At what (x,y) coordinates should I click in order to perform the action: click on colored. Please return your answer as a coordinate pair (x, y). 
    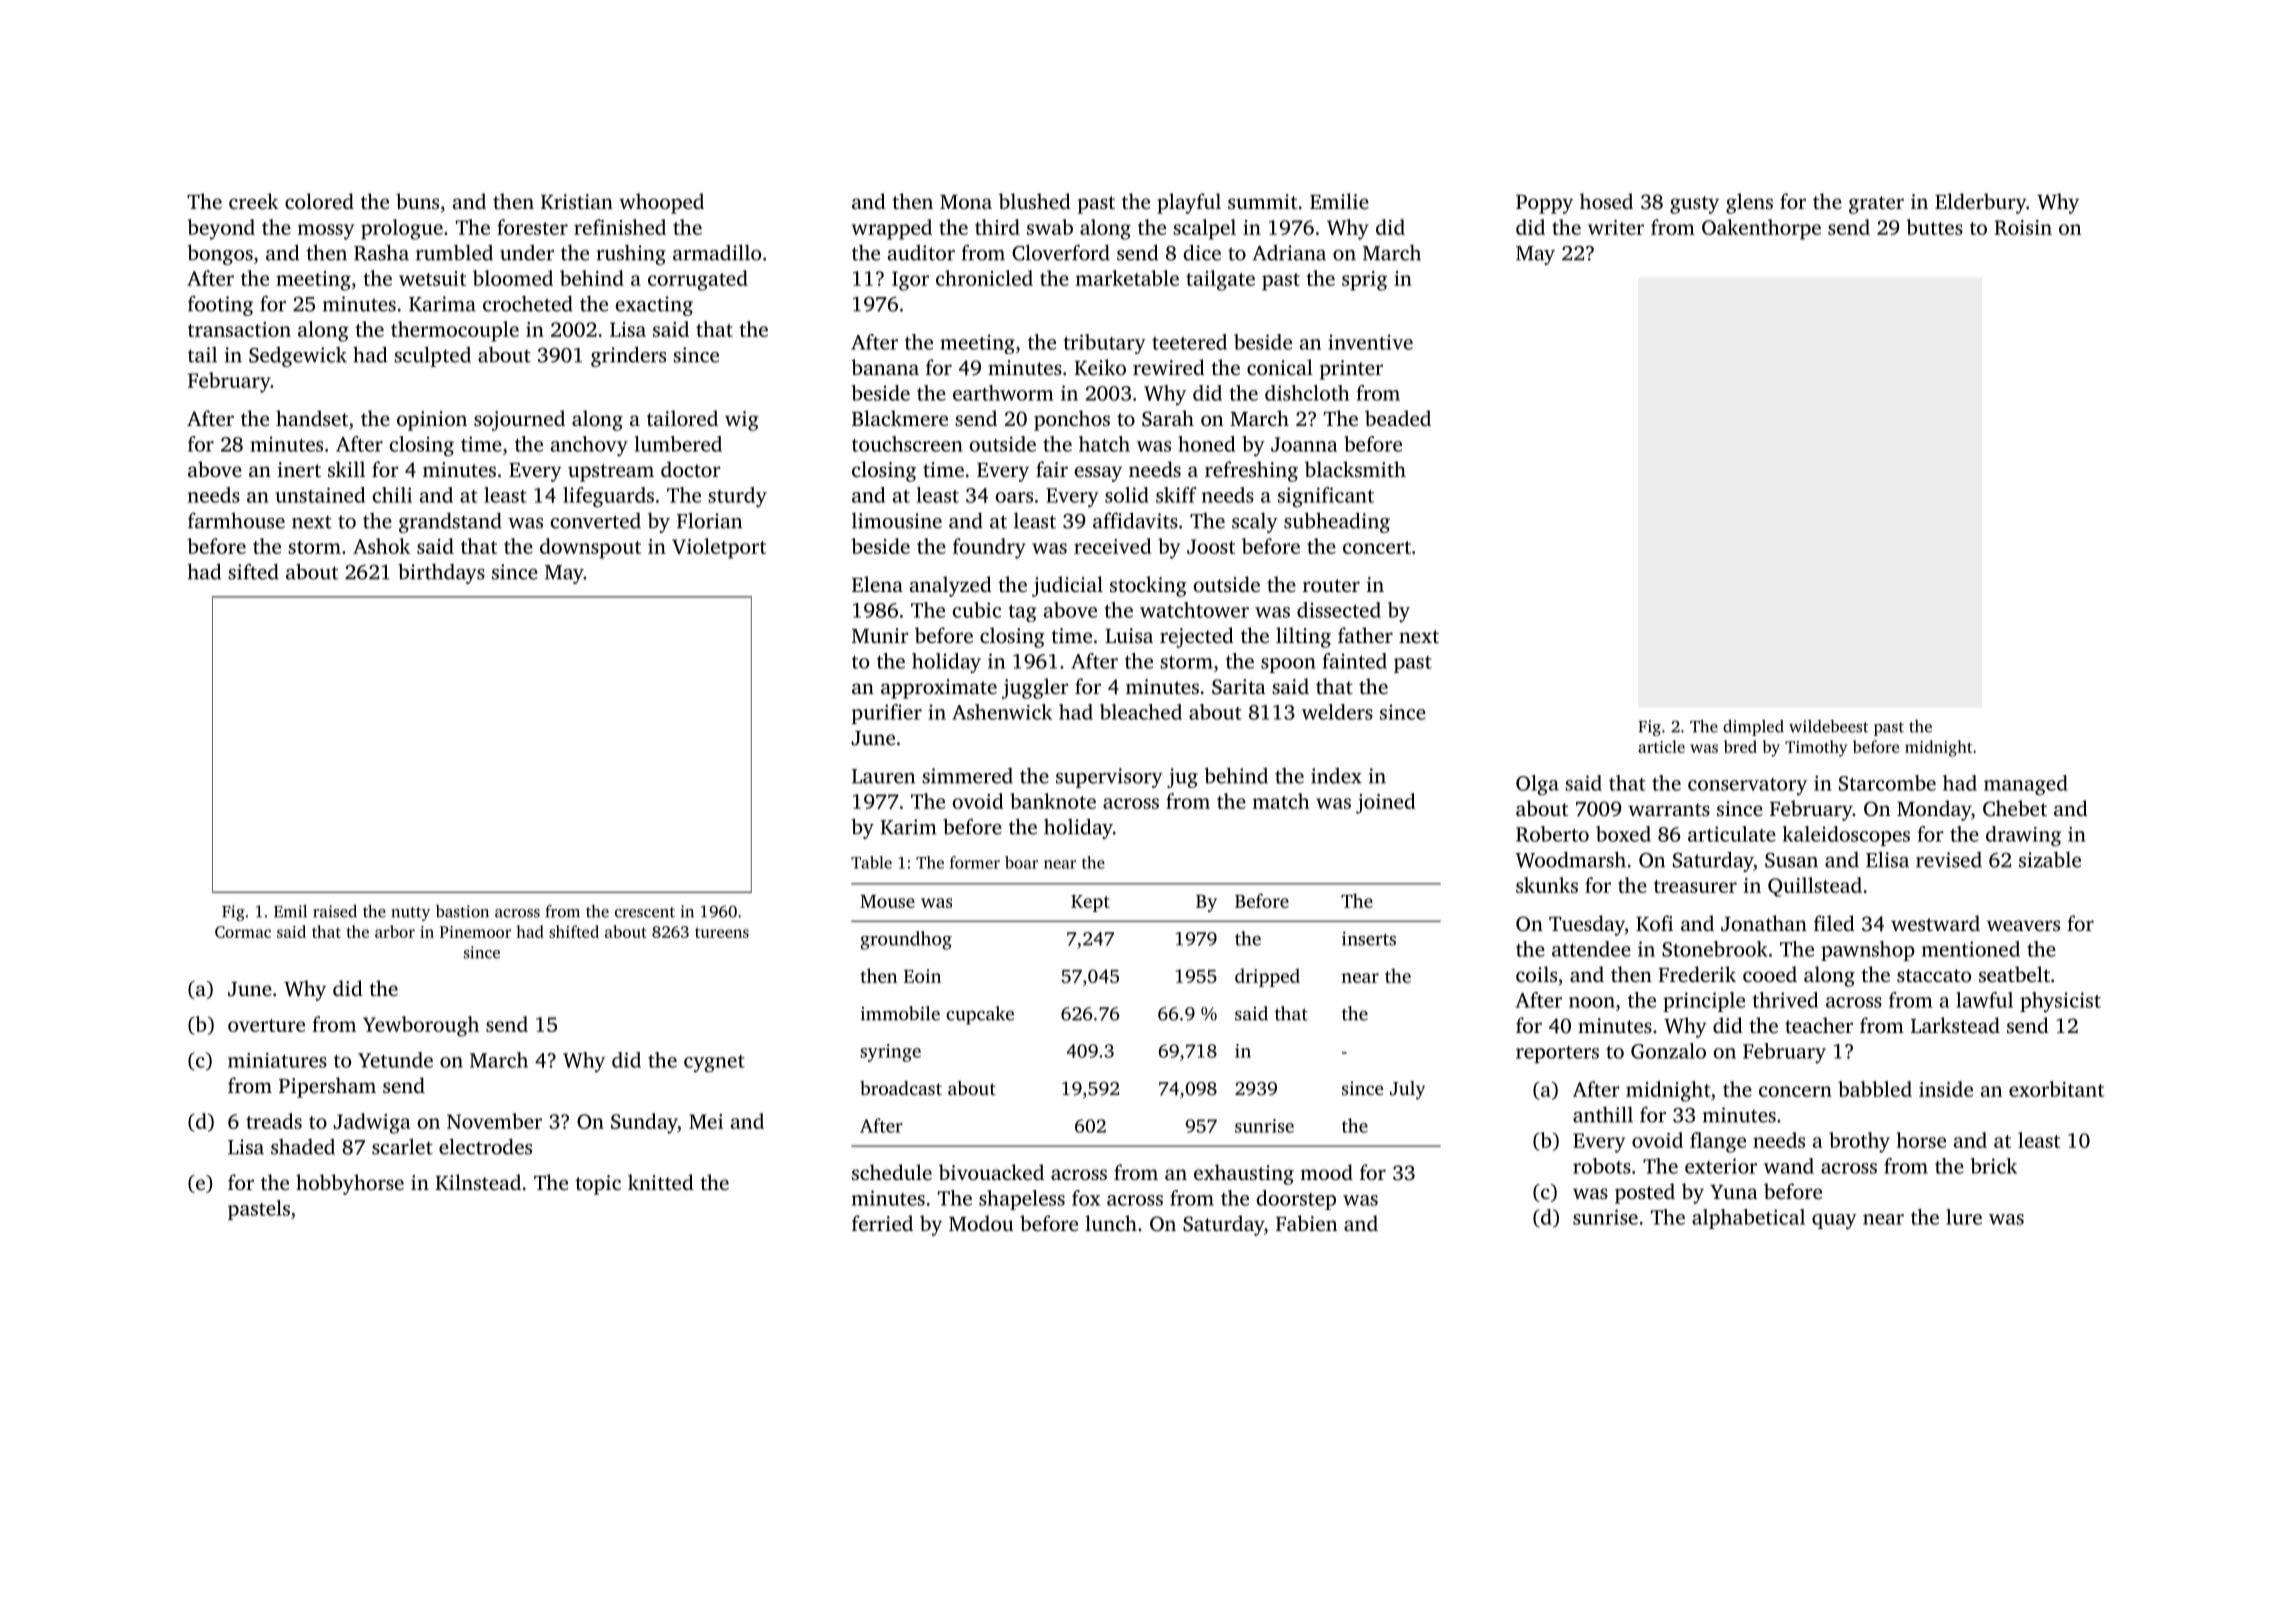
    Looking at the image, I should click on (319, 201).
